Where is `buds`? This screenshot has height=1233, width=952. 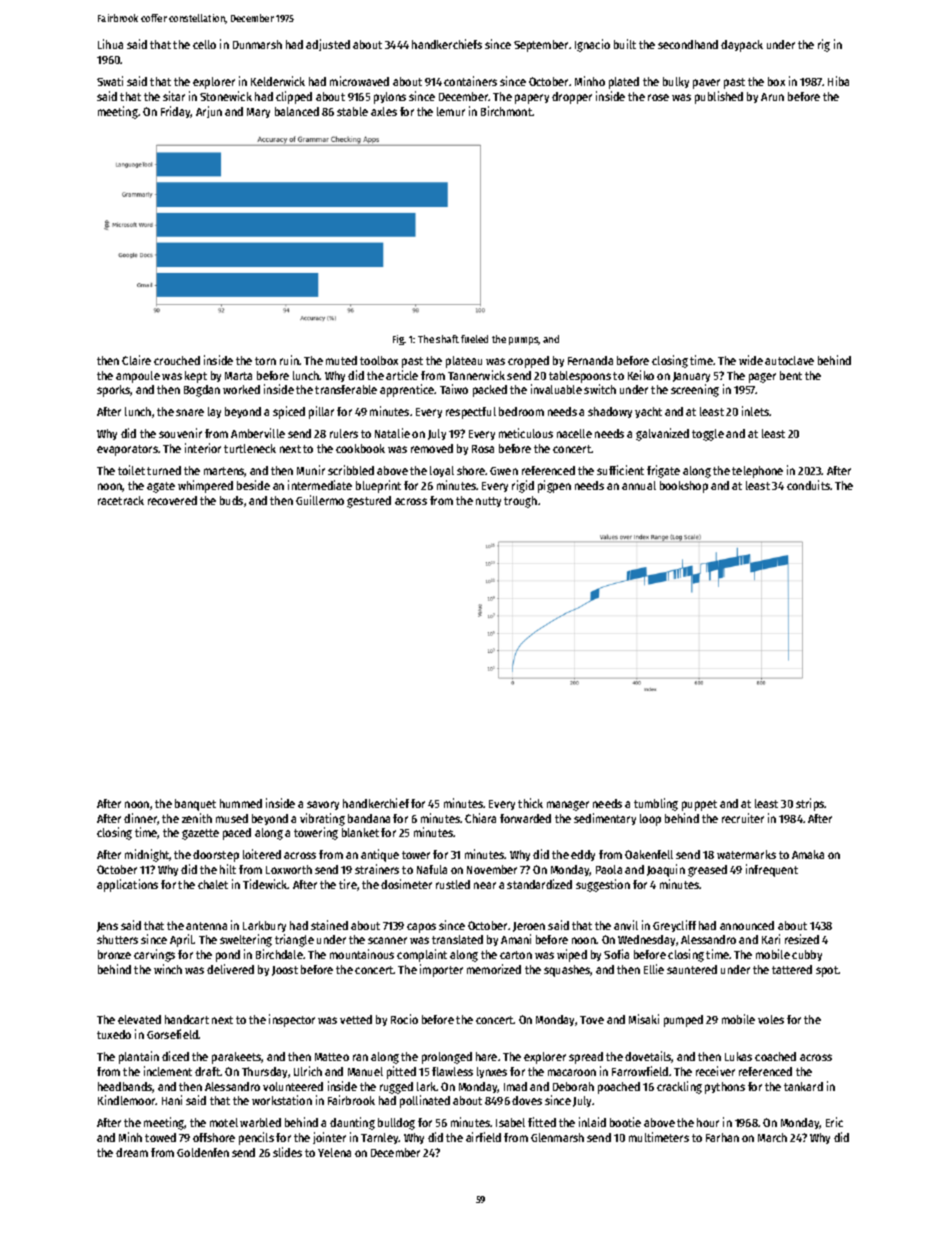 buds is located at coordinates (231, 500).
